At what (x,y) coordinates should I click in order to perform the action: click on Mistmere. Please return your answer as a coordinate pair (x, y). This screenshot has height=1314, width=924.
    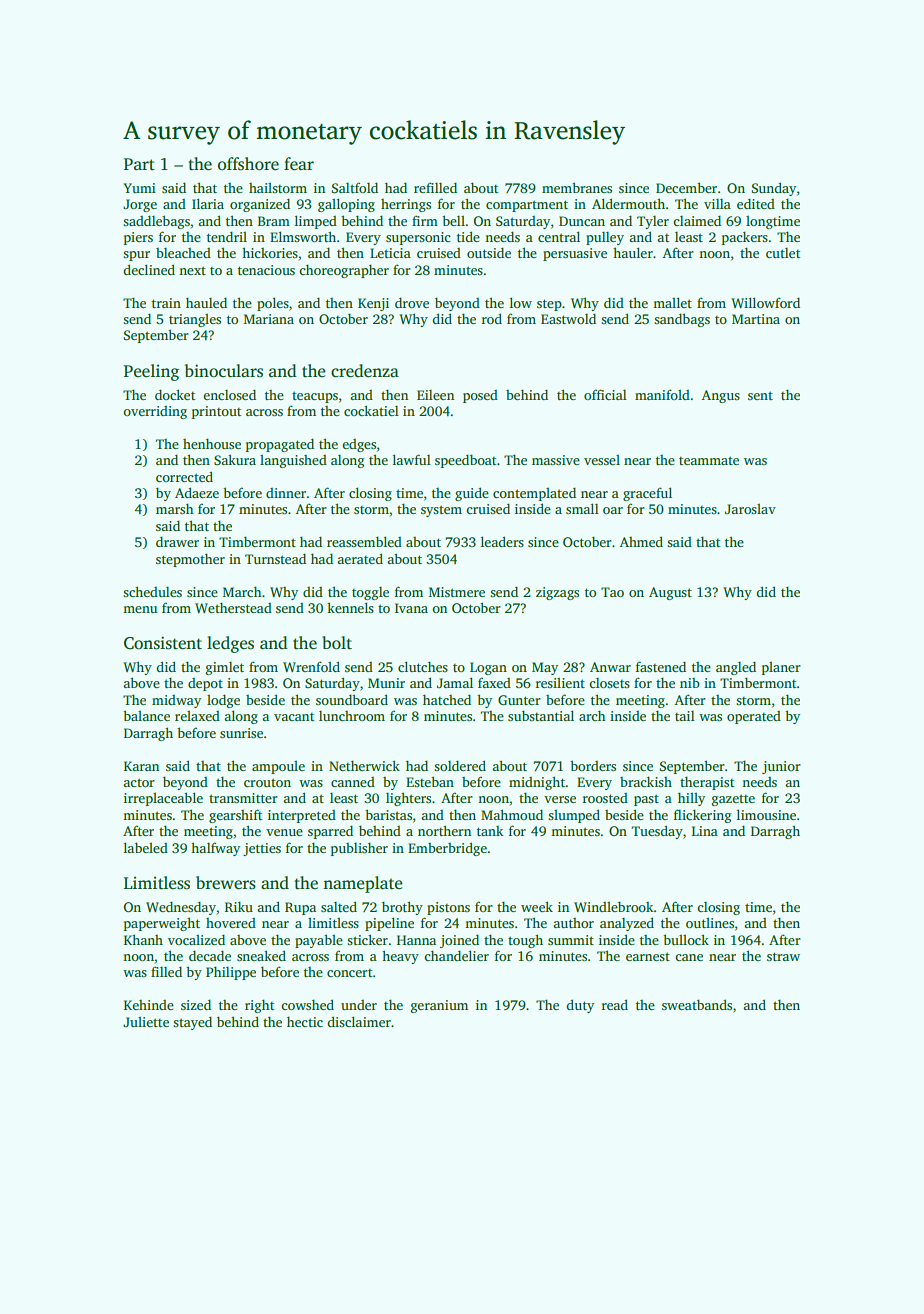
    Looking at the image, I should click on (457, 592).
